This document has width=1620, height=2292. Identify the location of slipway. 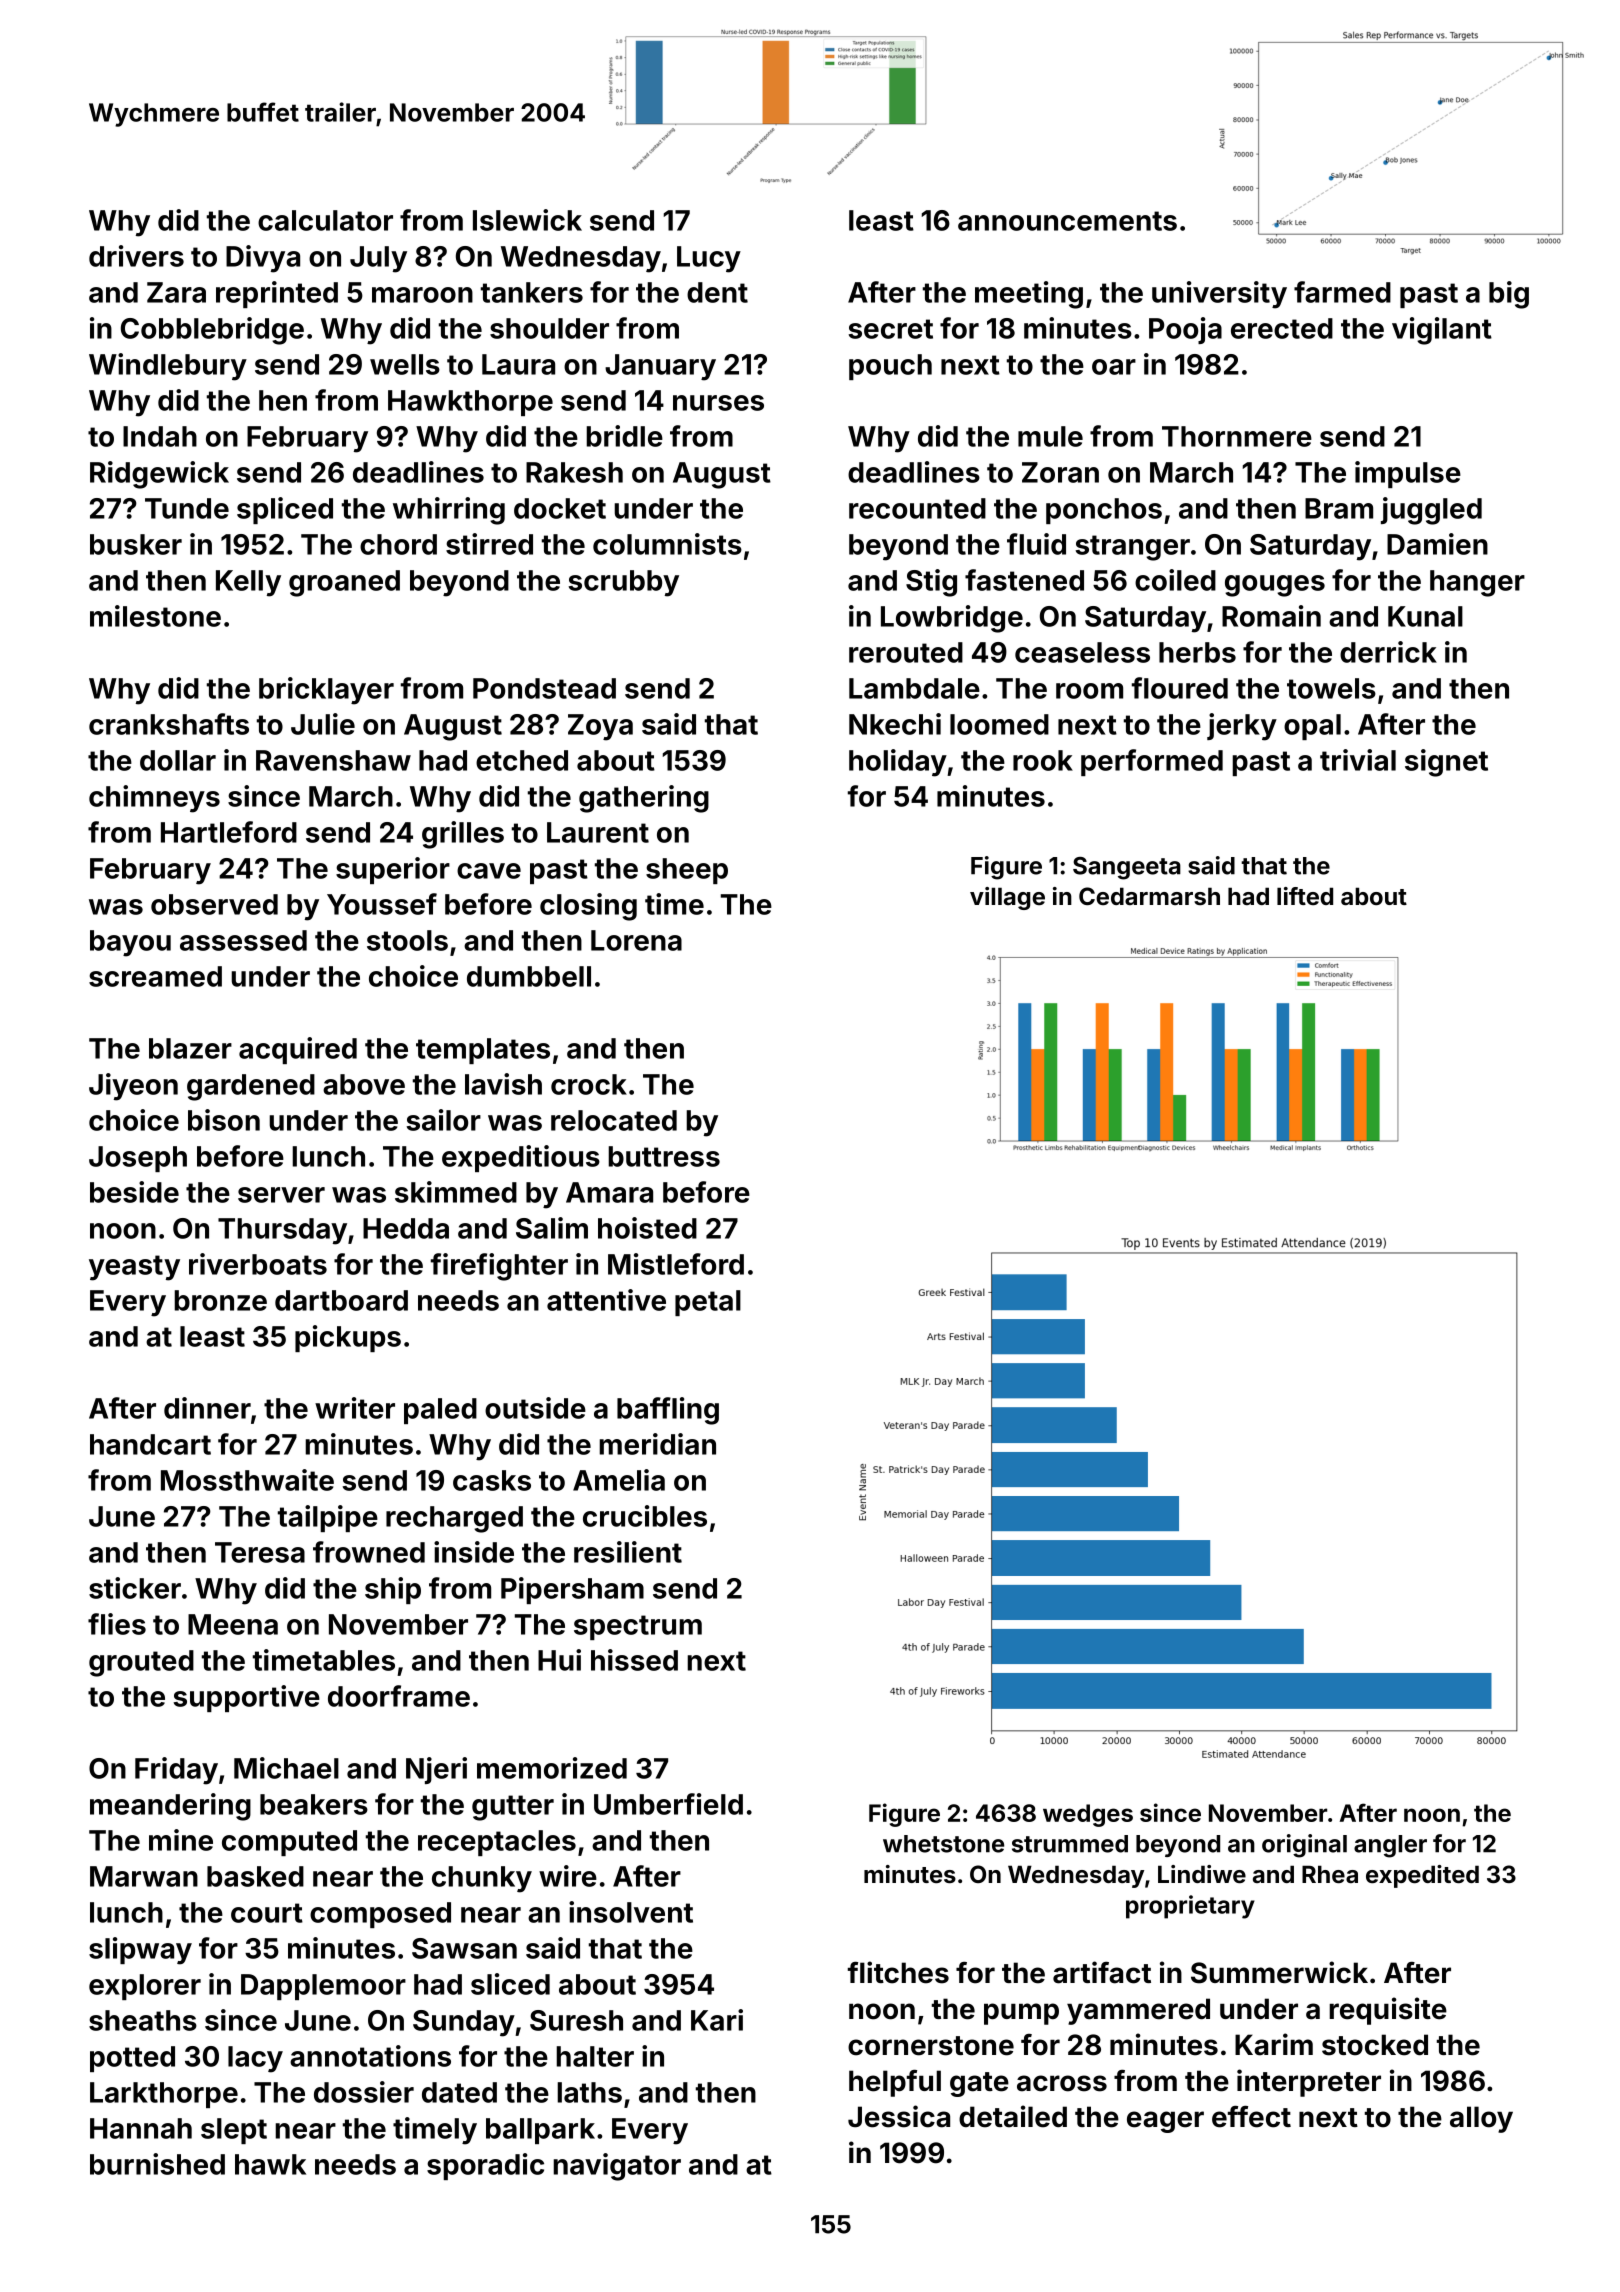
(140, 1951).
